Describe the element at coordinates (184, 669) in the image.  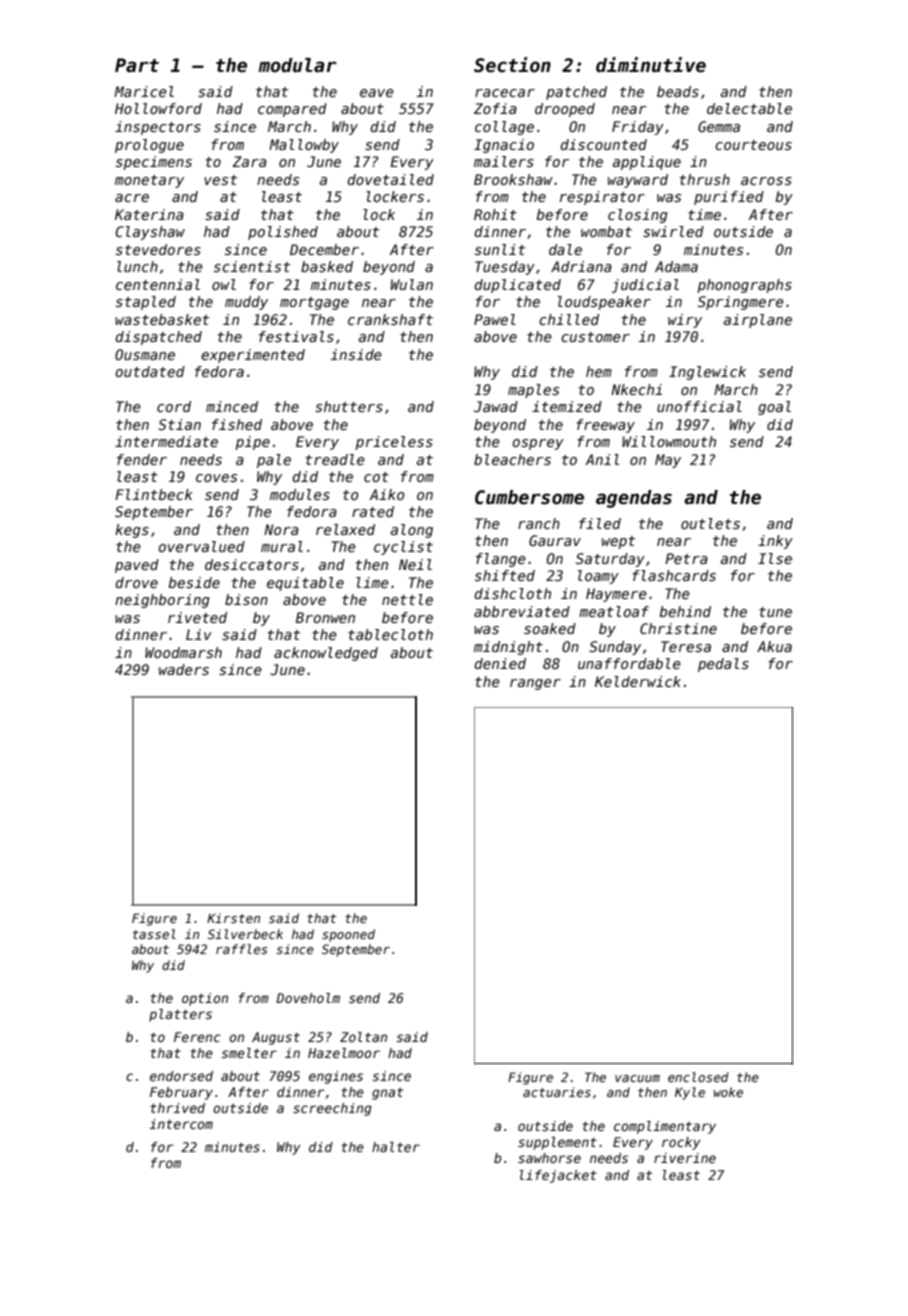
I see `waders` at that location.
